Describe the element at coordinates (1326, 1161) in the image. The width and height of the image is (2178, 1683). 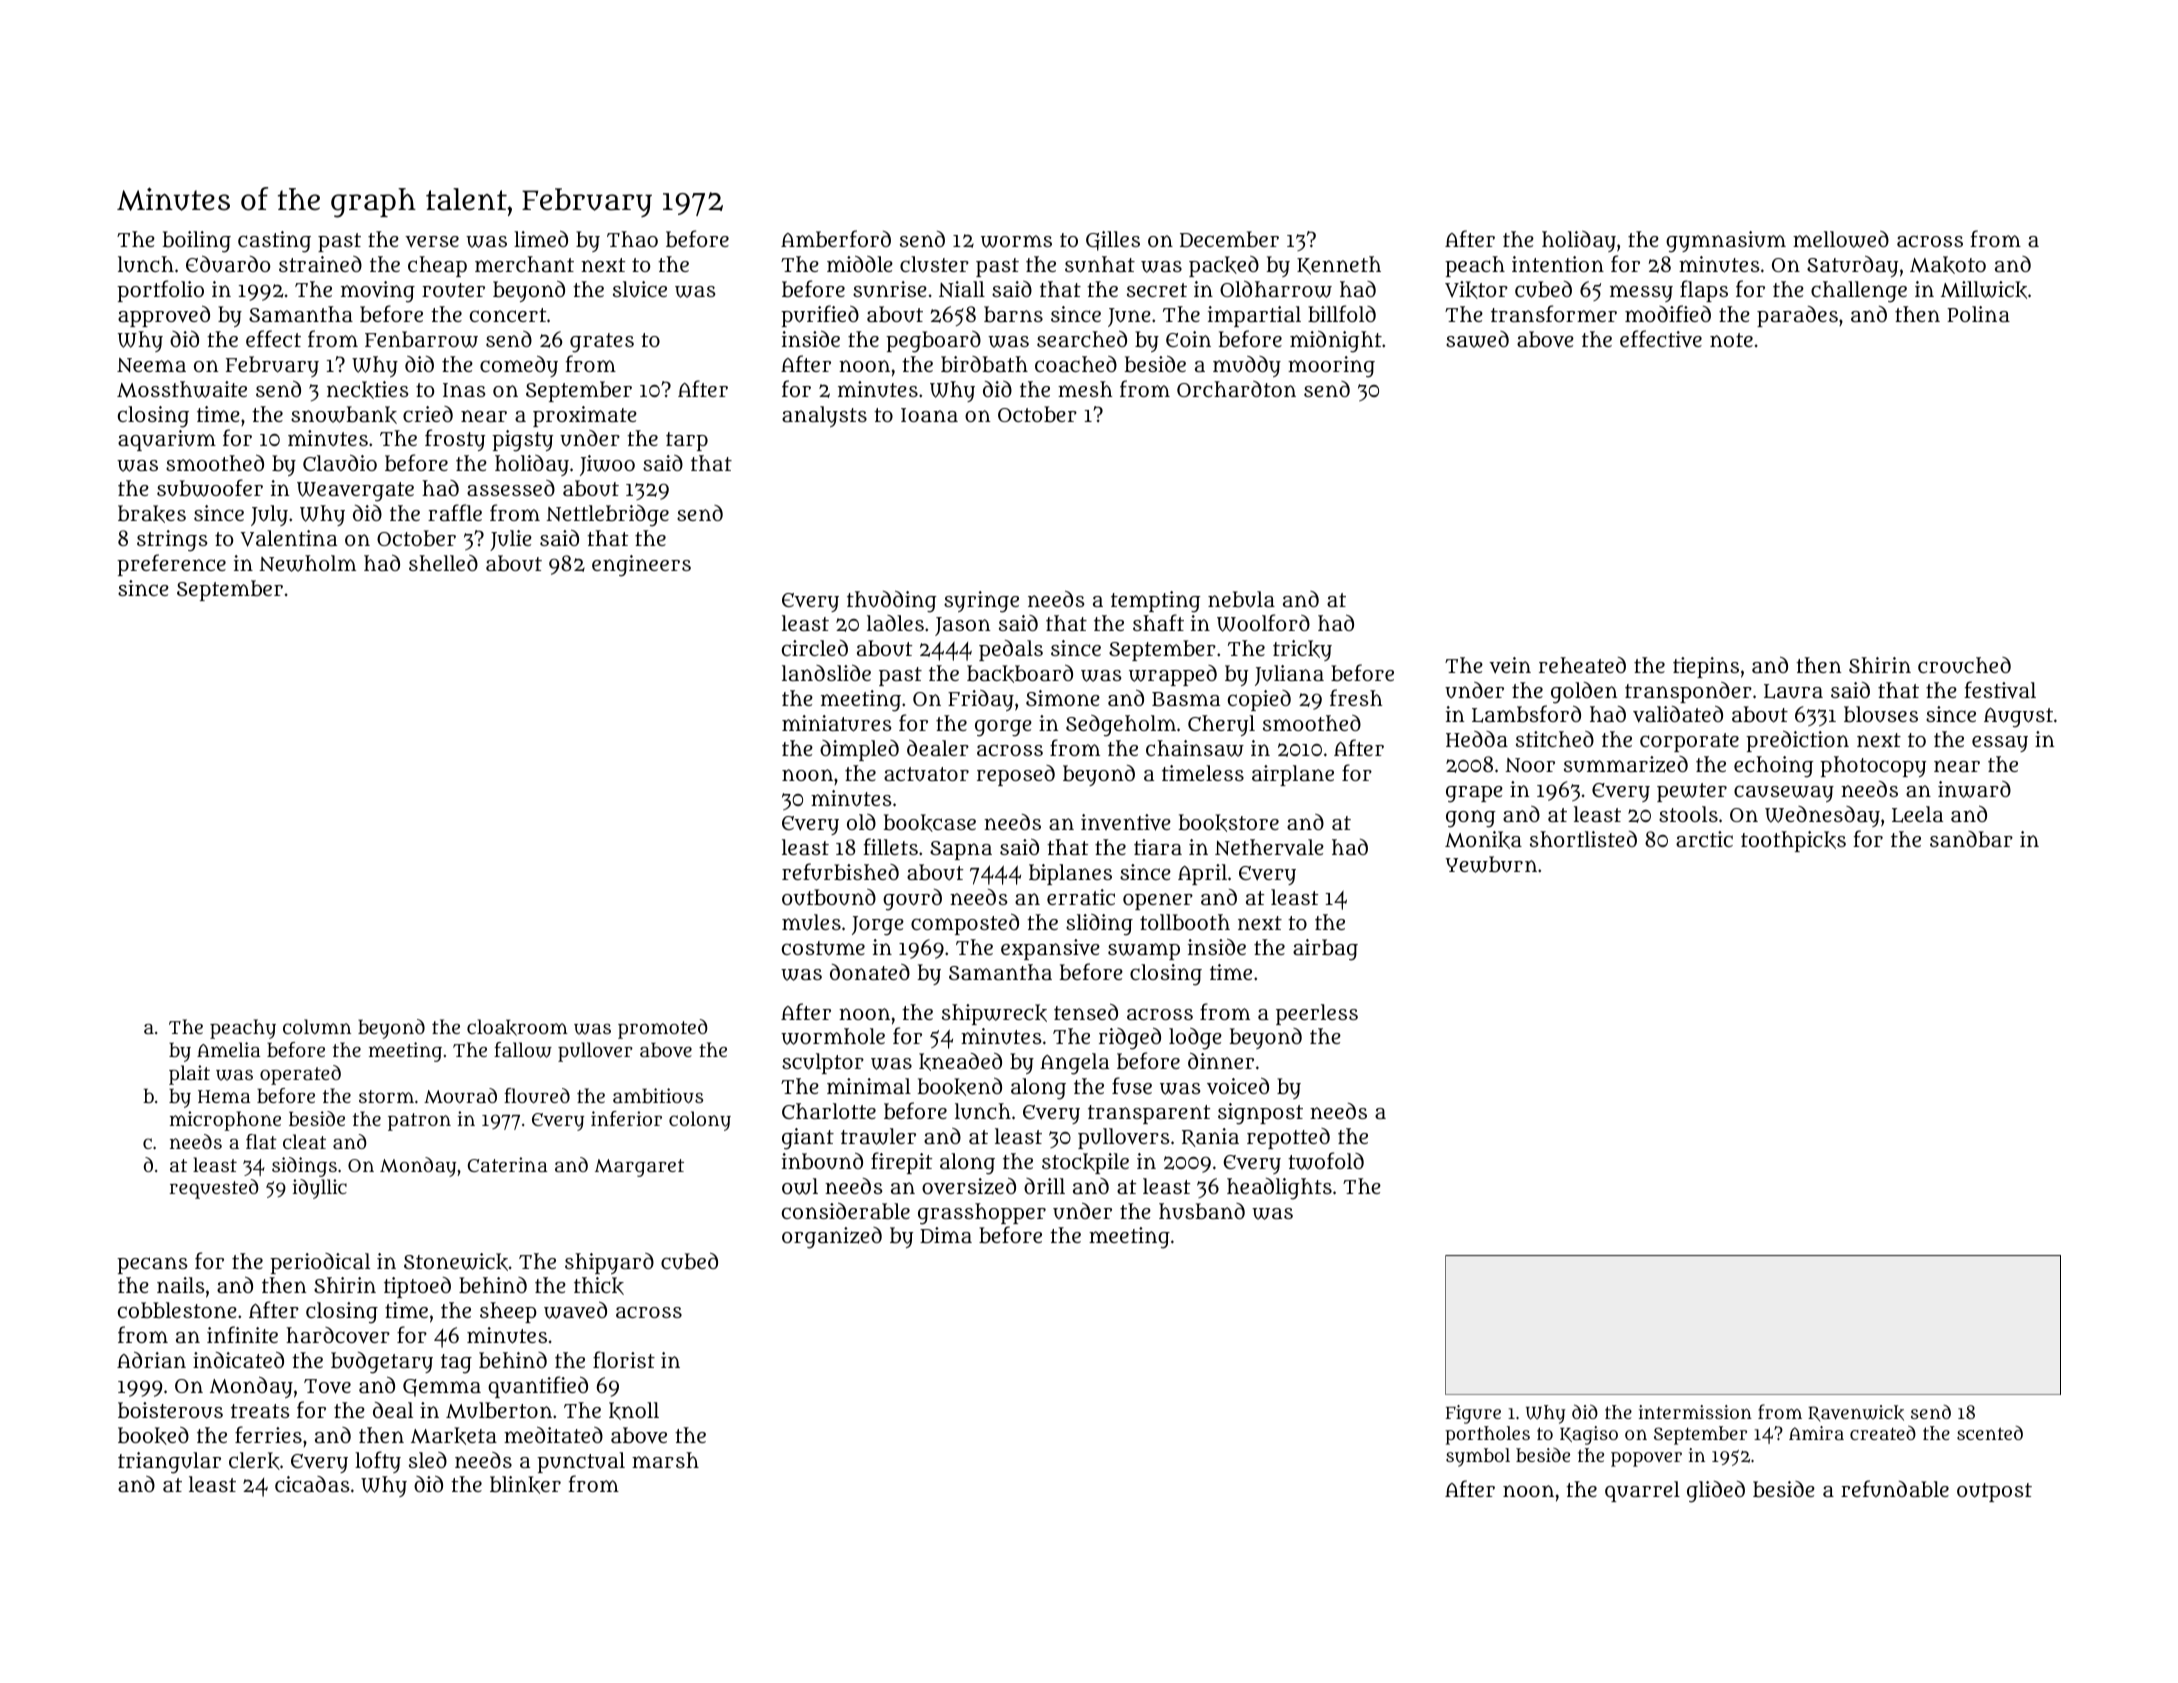
I see `twofold` at that location.
